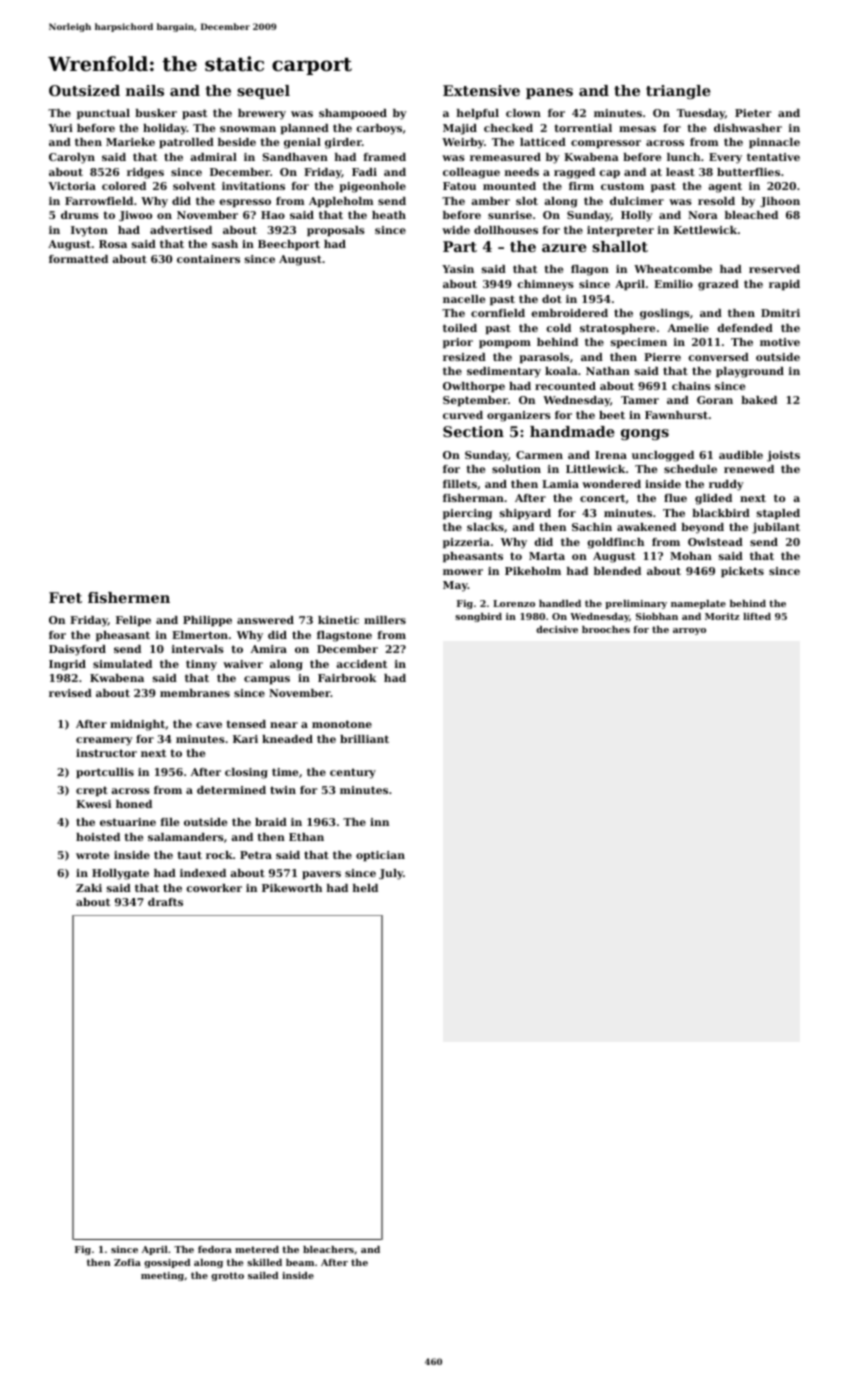 This document has height=1400, width=849. Describe the element at coordinates (353, 114) in the document. I see `shampooed` at that location.
